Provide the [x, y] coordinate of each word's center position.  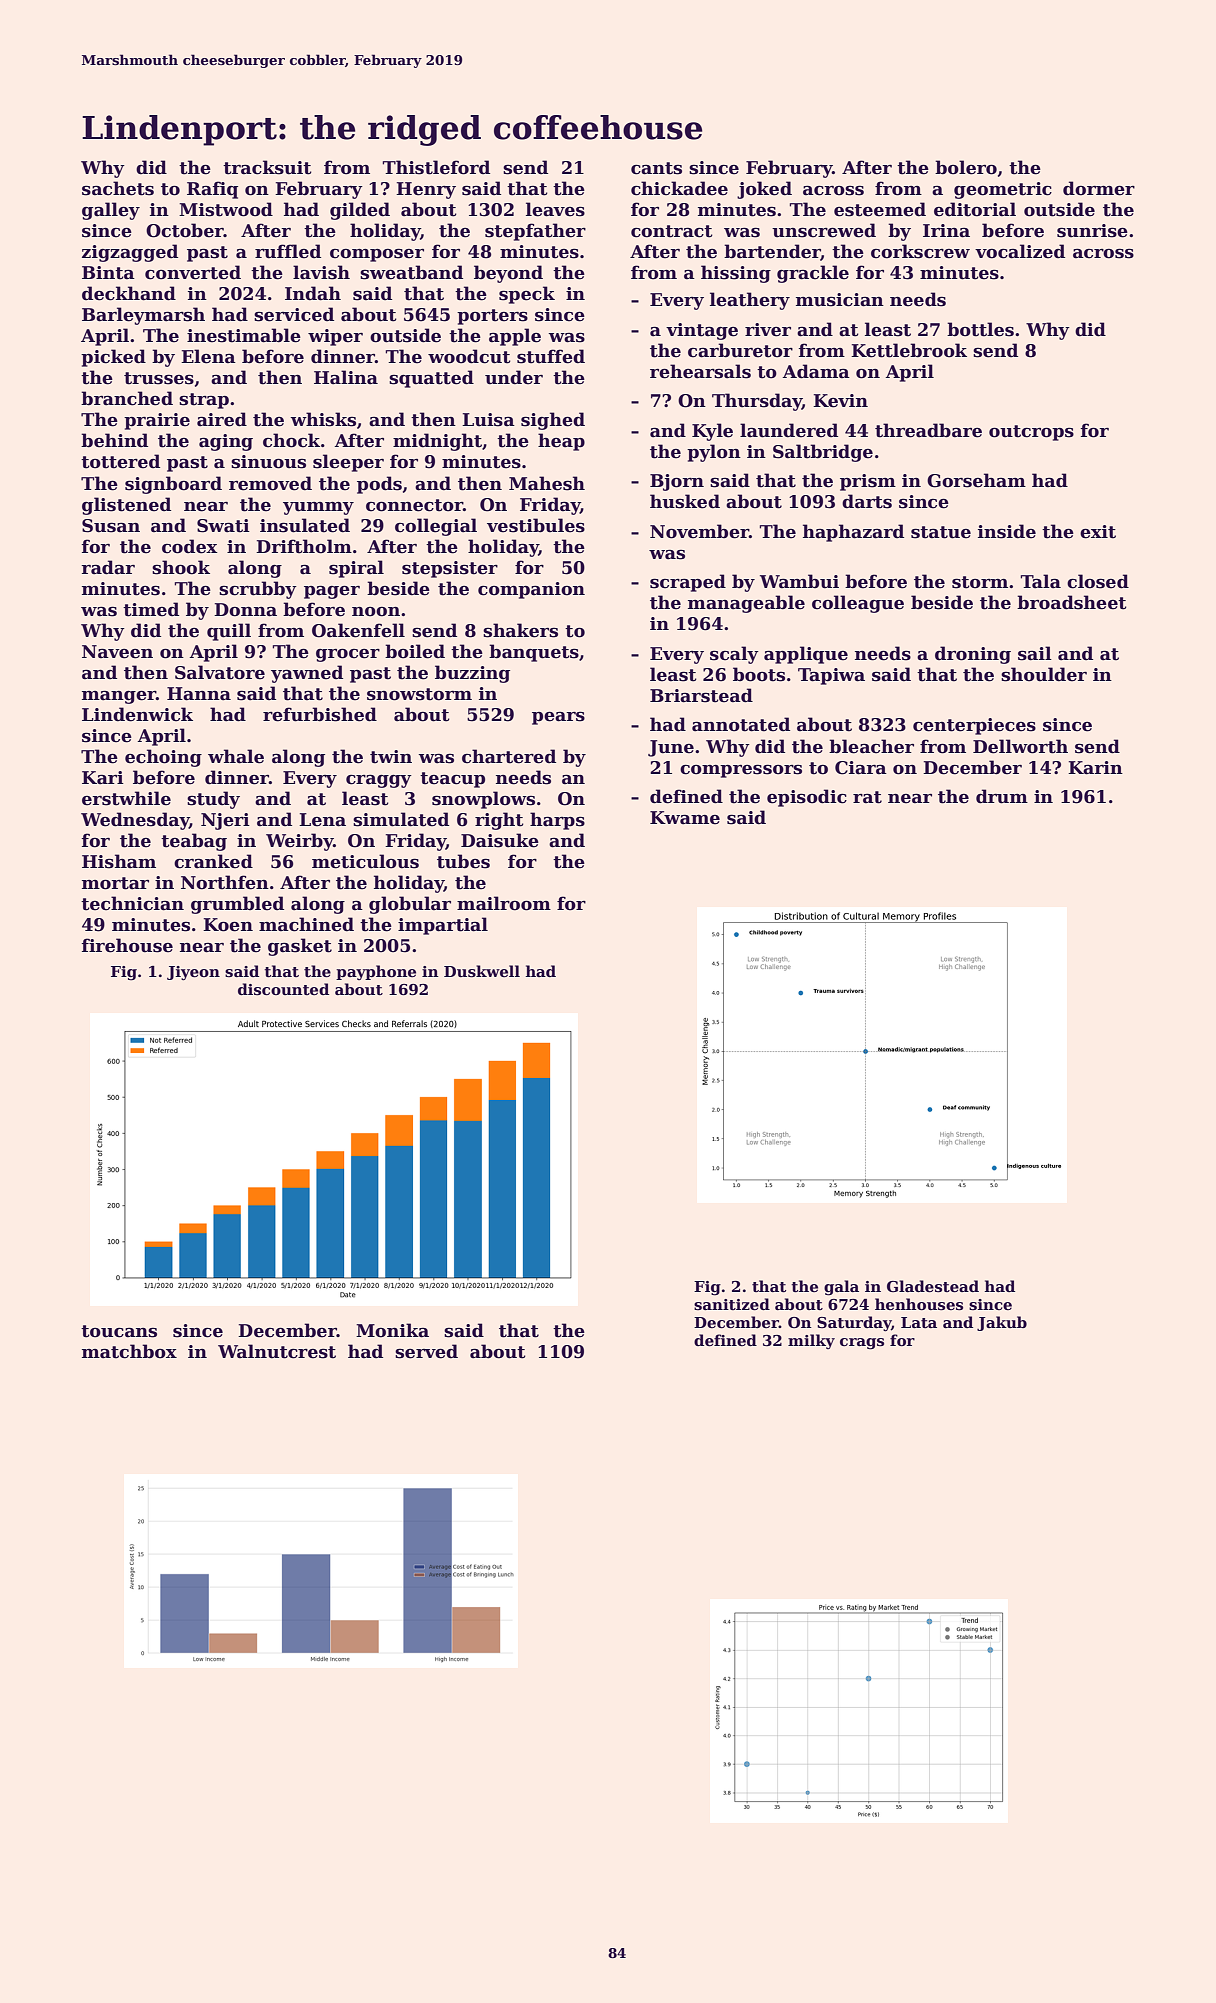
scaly [734, 655]
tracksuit [267, 167]
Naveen [117, 652]
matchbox [129, 1351]
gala [841, 1288]
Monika [392, 1330]
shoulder [1044, 674]
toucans [119, 1331]
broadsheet [1071, 602]
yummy [318, 508]
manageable [746, 604]
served [426, 1351]
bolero [966, 167]
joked [764, 190]
